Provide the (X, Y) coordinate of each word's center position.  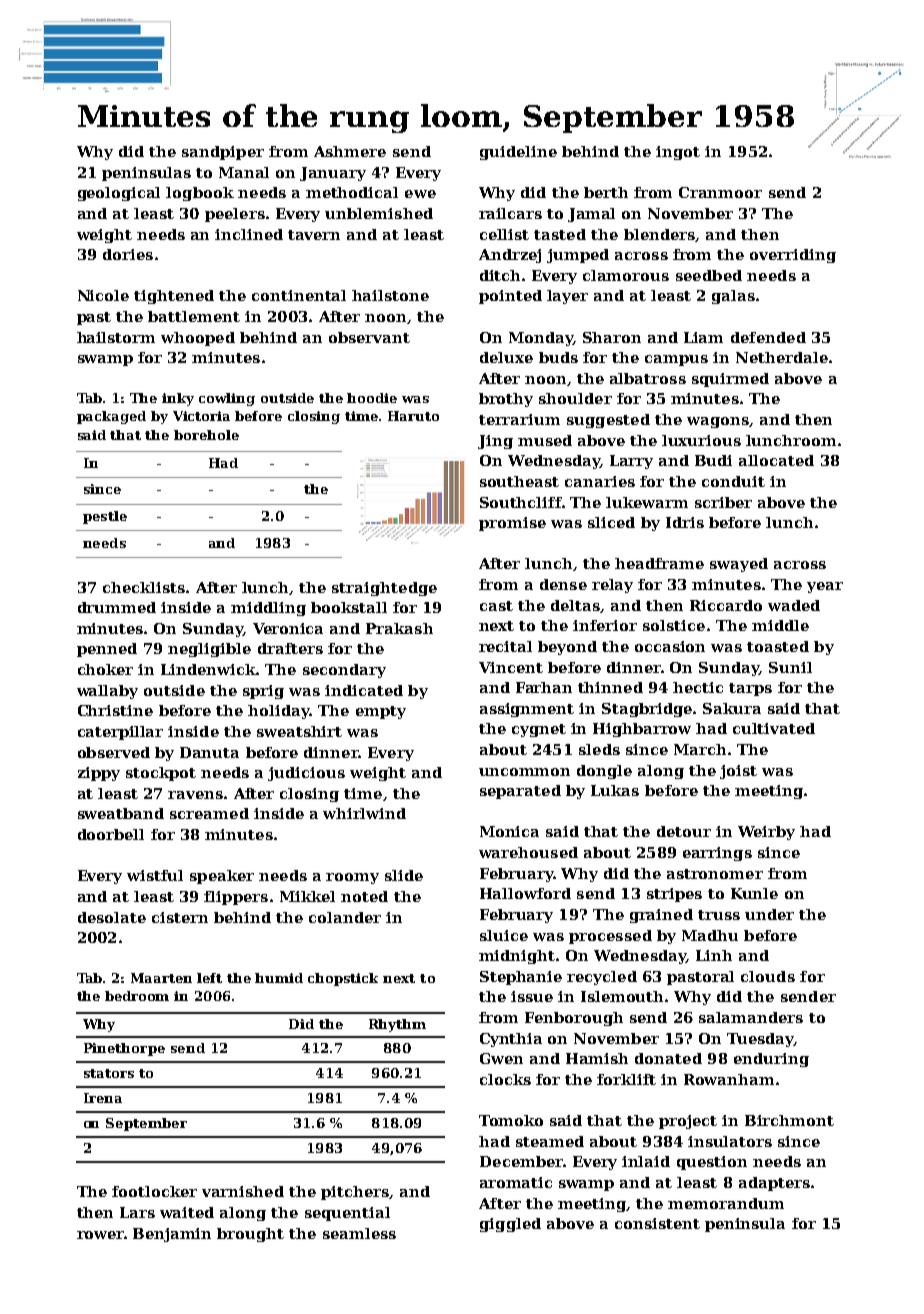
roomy (352, 878)
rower (100, 1235)
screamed (209, 813)
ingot (678, 153)
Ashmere (350, 151)
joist (738, 772)
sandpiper (223, 153)
